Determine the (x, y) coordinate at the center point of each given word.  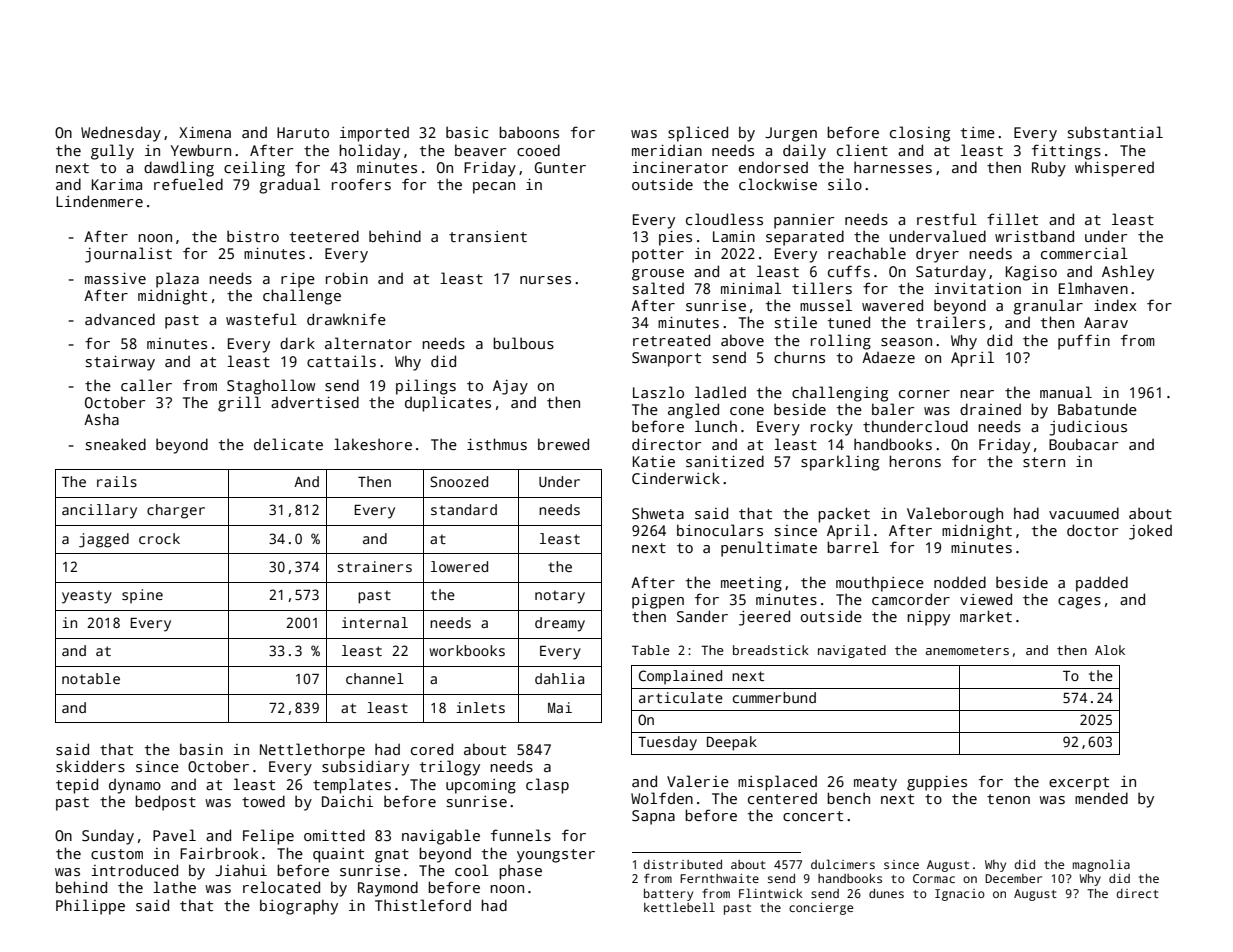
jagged (104, 540)
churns (799, 357)
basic (467, 132)
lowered (459, 566)
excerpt (1079, 784)
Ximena (205, 132)
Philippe (90, 907)
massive (115, 279)
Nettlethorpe (312, 751)
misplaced (777, 783)
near (977, 394)
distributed (682, 864)
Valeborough (955, 515)
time (978, 132)
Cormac (934, 878)
